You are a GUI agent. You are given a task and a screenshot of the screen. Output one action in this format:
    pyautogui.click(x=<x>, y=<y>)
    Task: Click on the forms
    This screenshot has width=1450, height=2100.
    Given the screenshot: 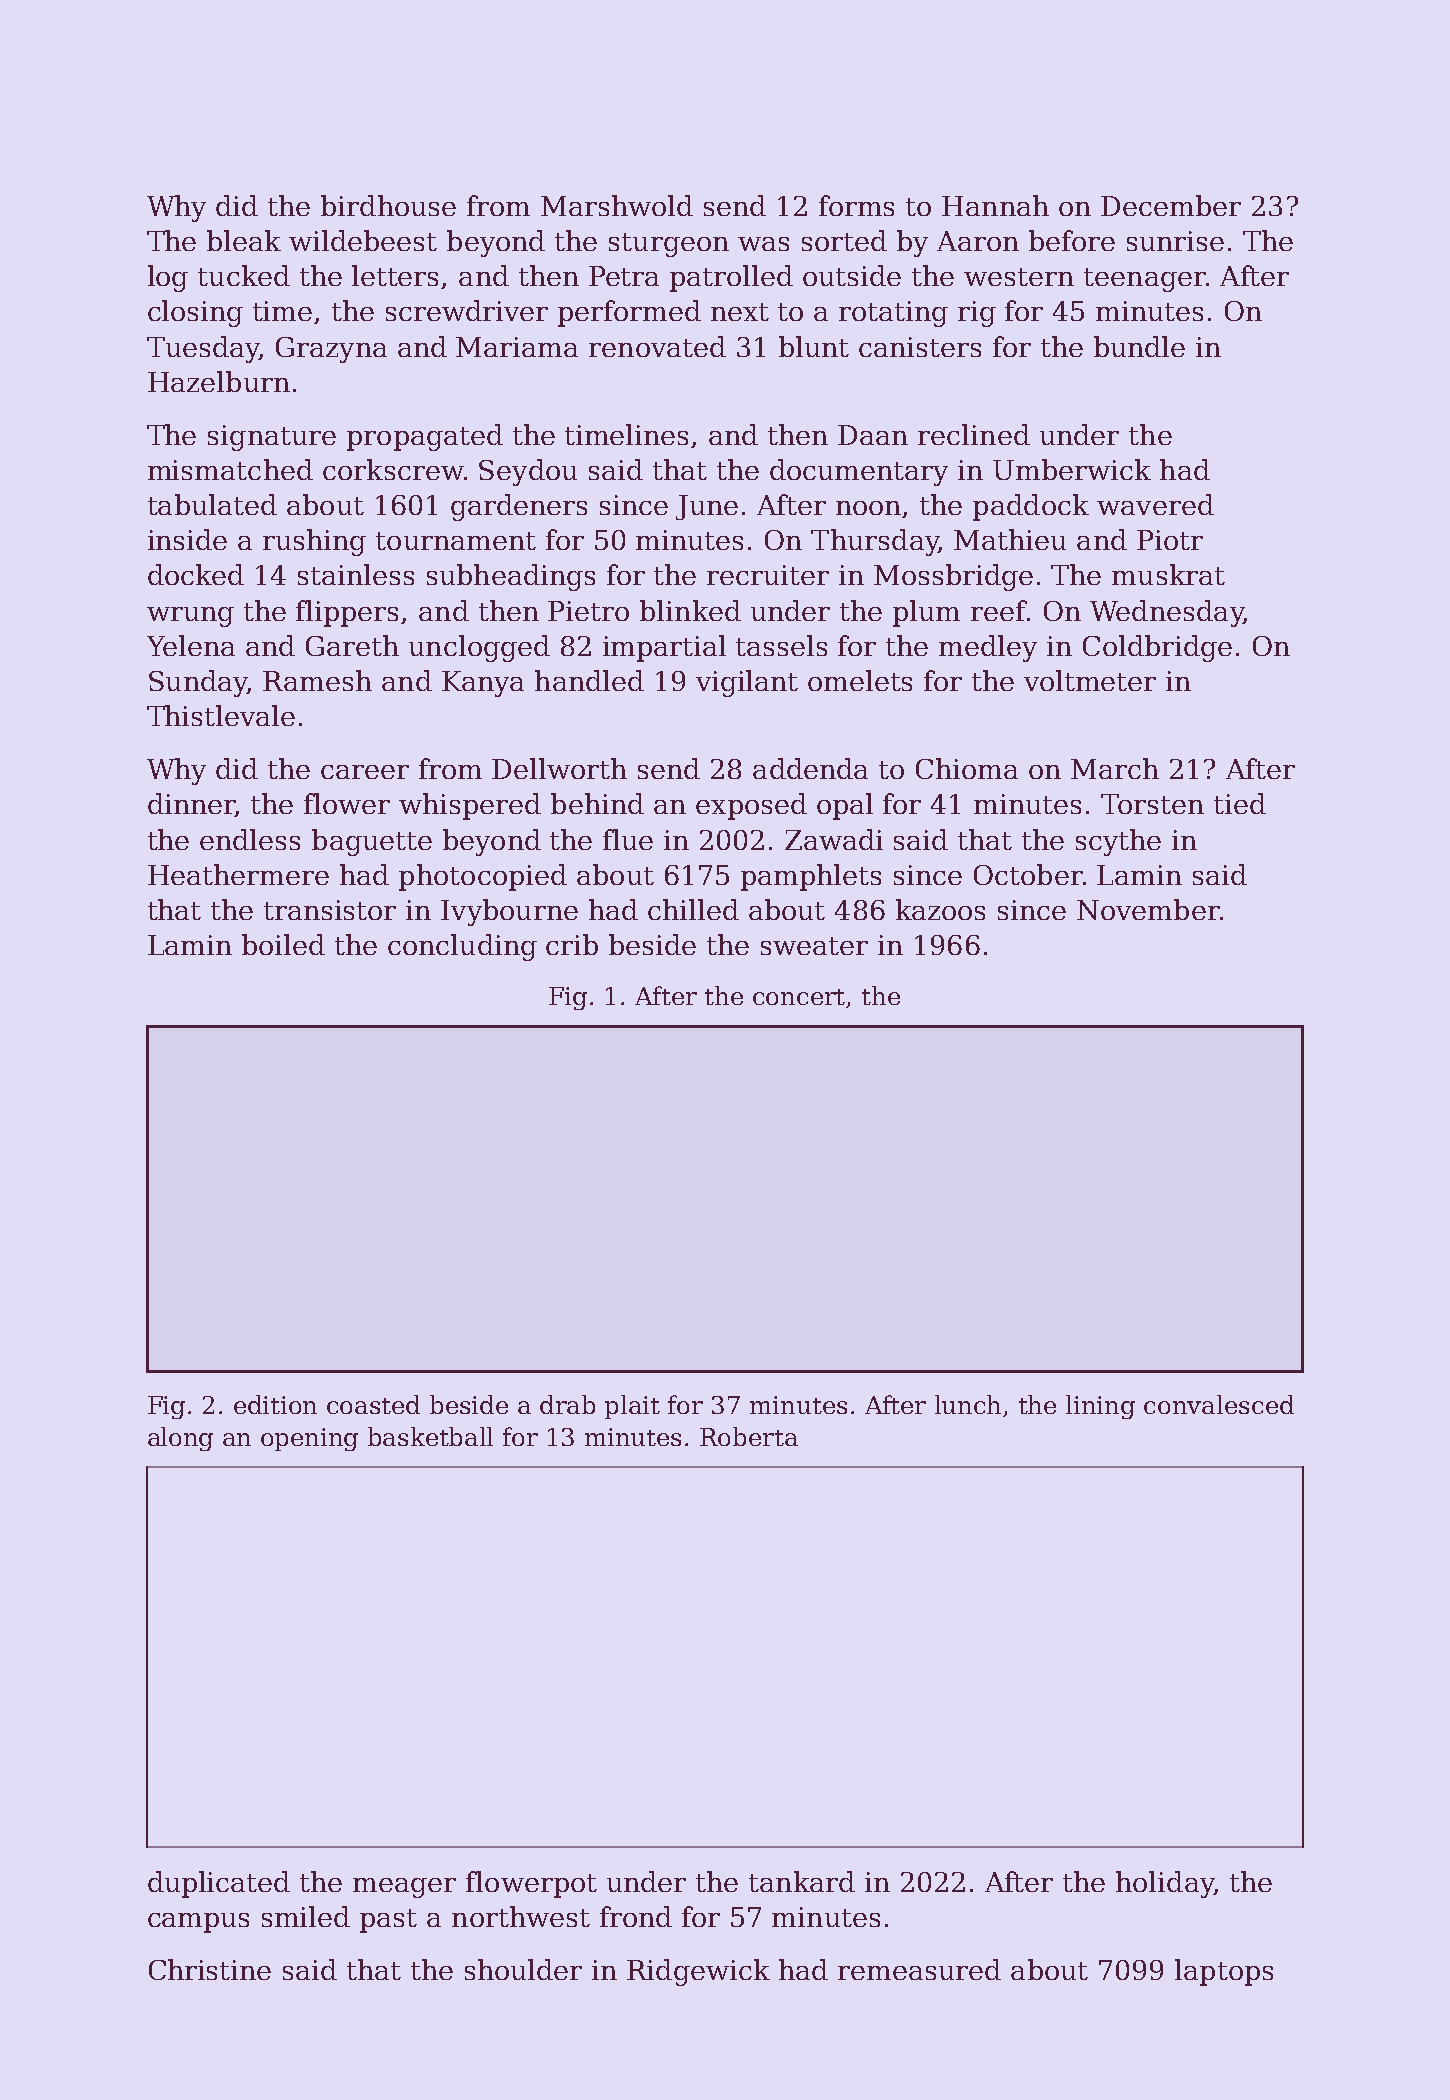 What is the action you would take?
    pyautogui.click(x=856, y=205)
